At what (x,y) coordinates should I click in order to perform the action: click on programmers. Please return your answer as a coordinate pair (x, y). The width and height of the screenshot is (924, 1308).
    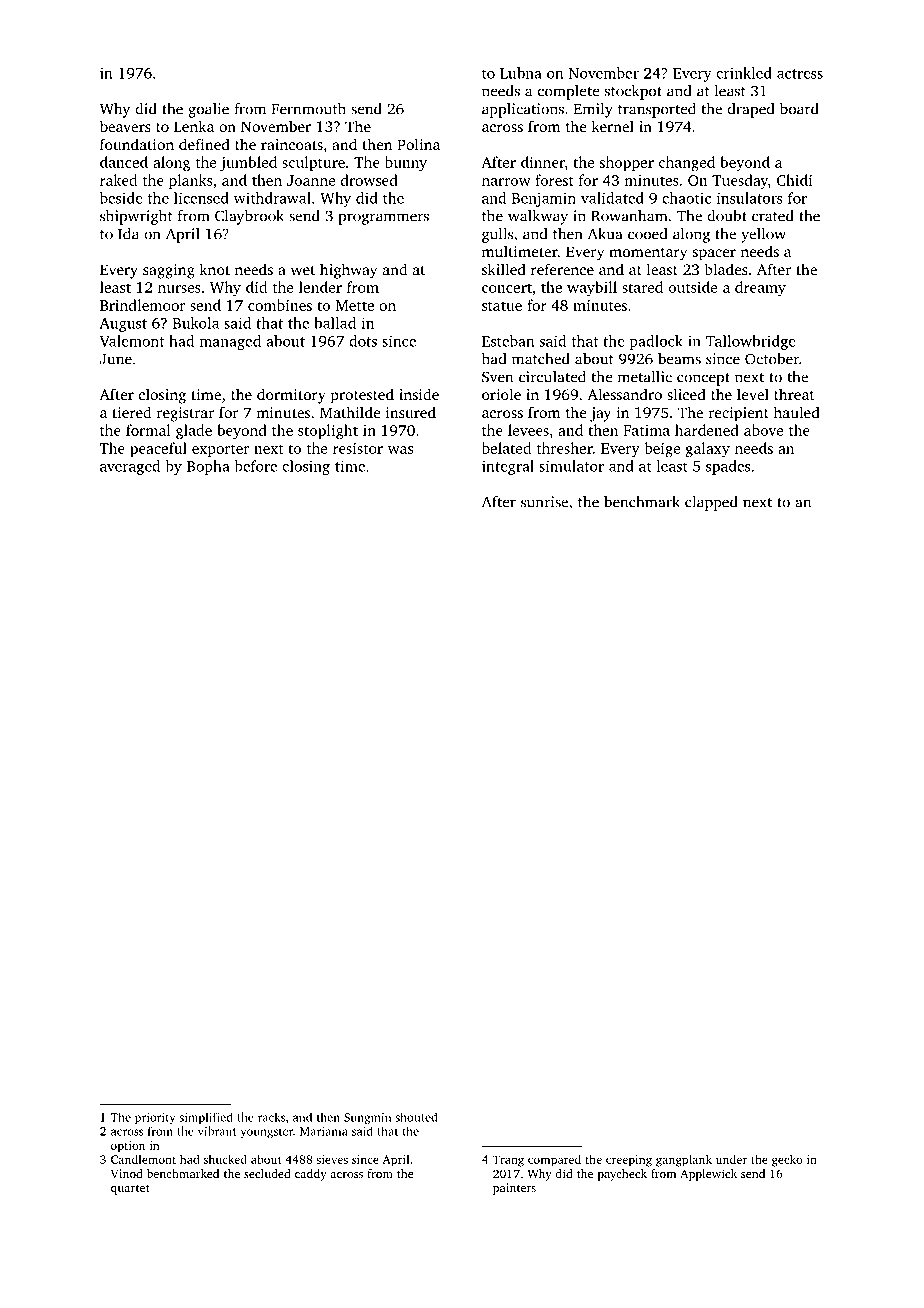
    Looking at the image, I should click on (383, 219).
